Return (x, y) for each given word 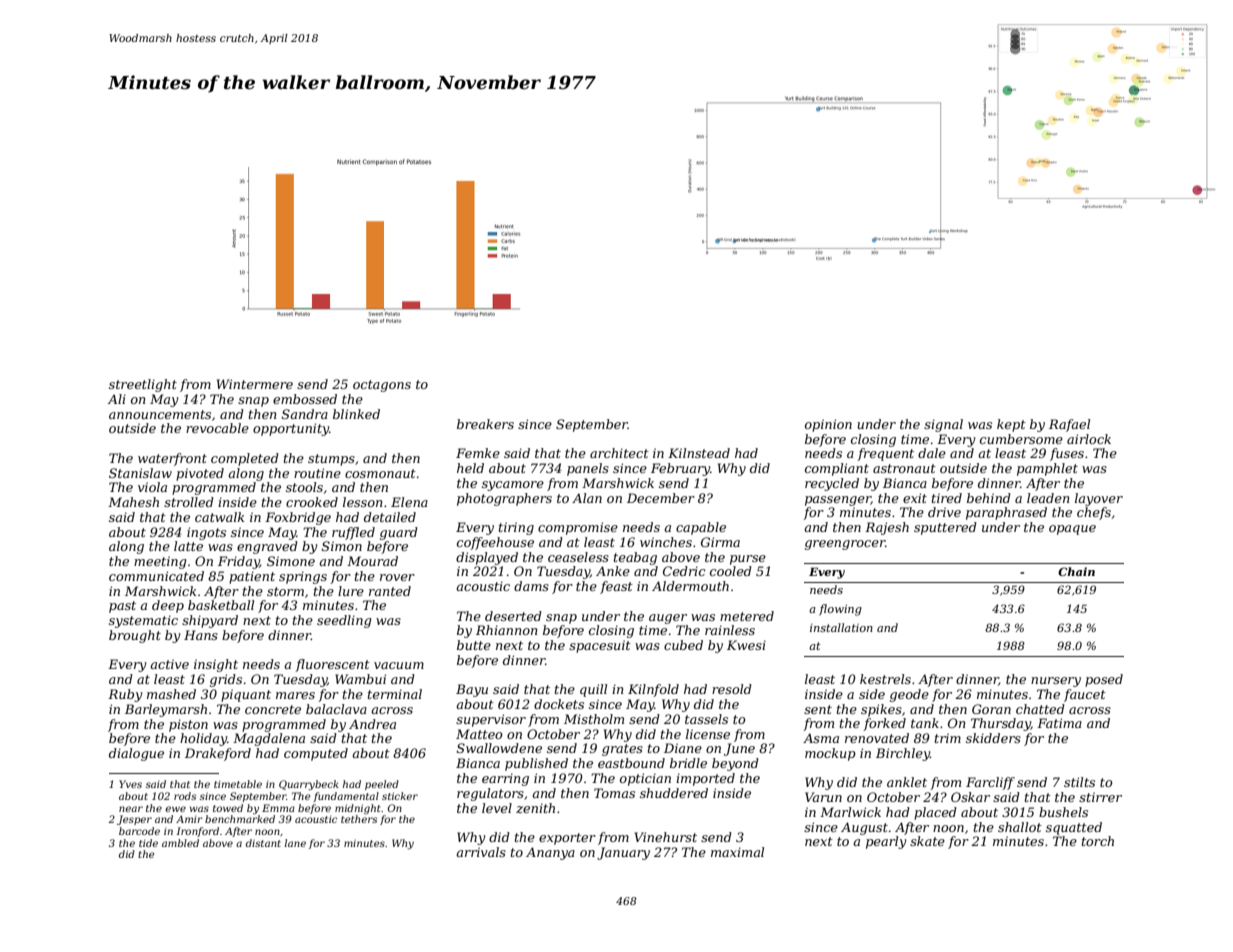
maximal (737, 852)
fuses (1067, 454)
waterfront (172, 459)
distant (263, 843)
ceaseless (578, 557)
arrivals (481, 852)
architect (619, 453)
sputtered (945, 528)
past (122, 607)
